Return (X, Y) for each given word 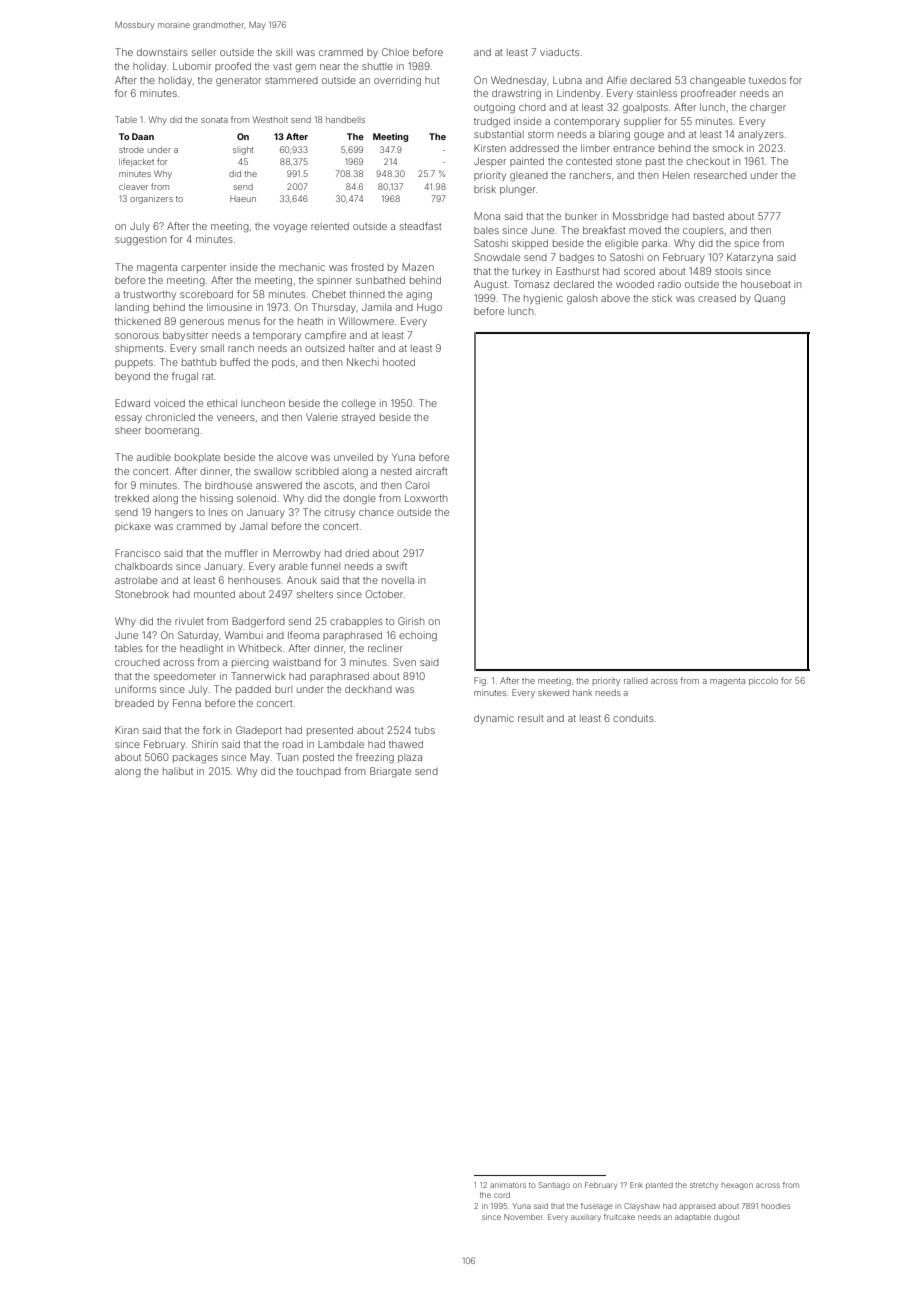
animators (508, 1185)
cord (502, 1195)
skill (284, 52)
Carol (417, 485)
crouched (137, 662)
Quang (769, 299)
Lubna (567, 80)
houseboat (766, 284)
